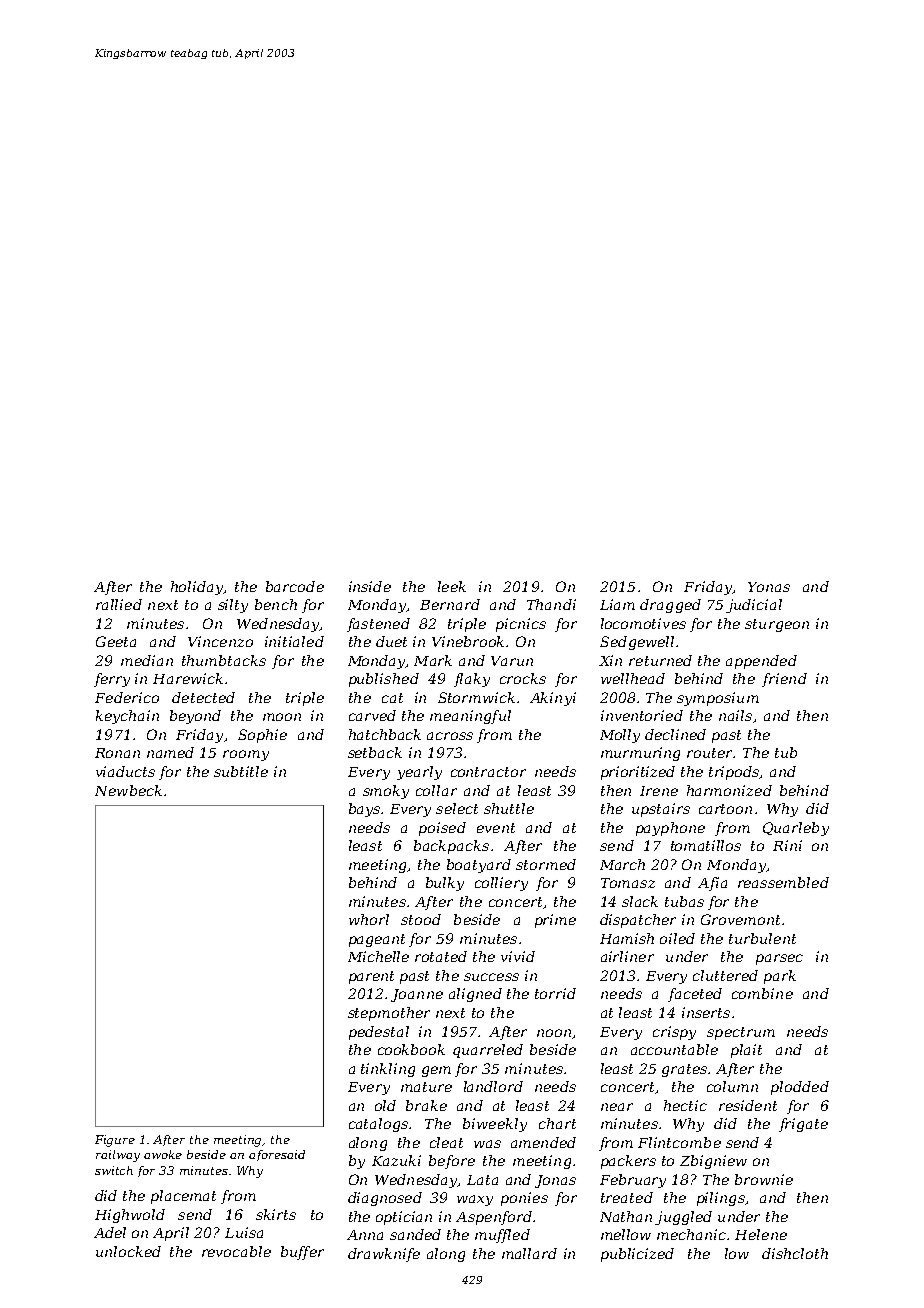 The width and height of the document is (924, 1308). Describe the element at coordinates (128, 790) in the document. I see `Newbeck` at that location.
